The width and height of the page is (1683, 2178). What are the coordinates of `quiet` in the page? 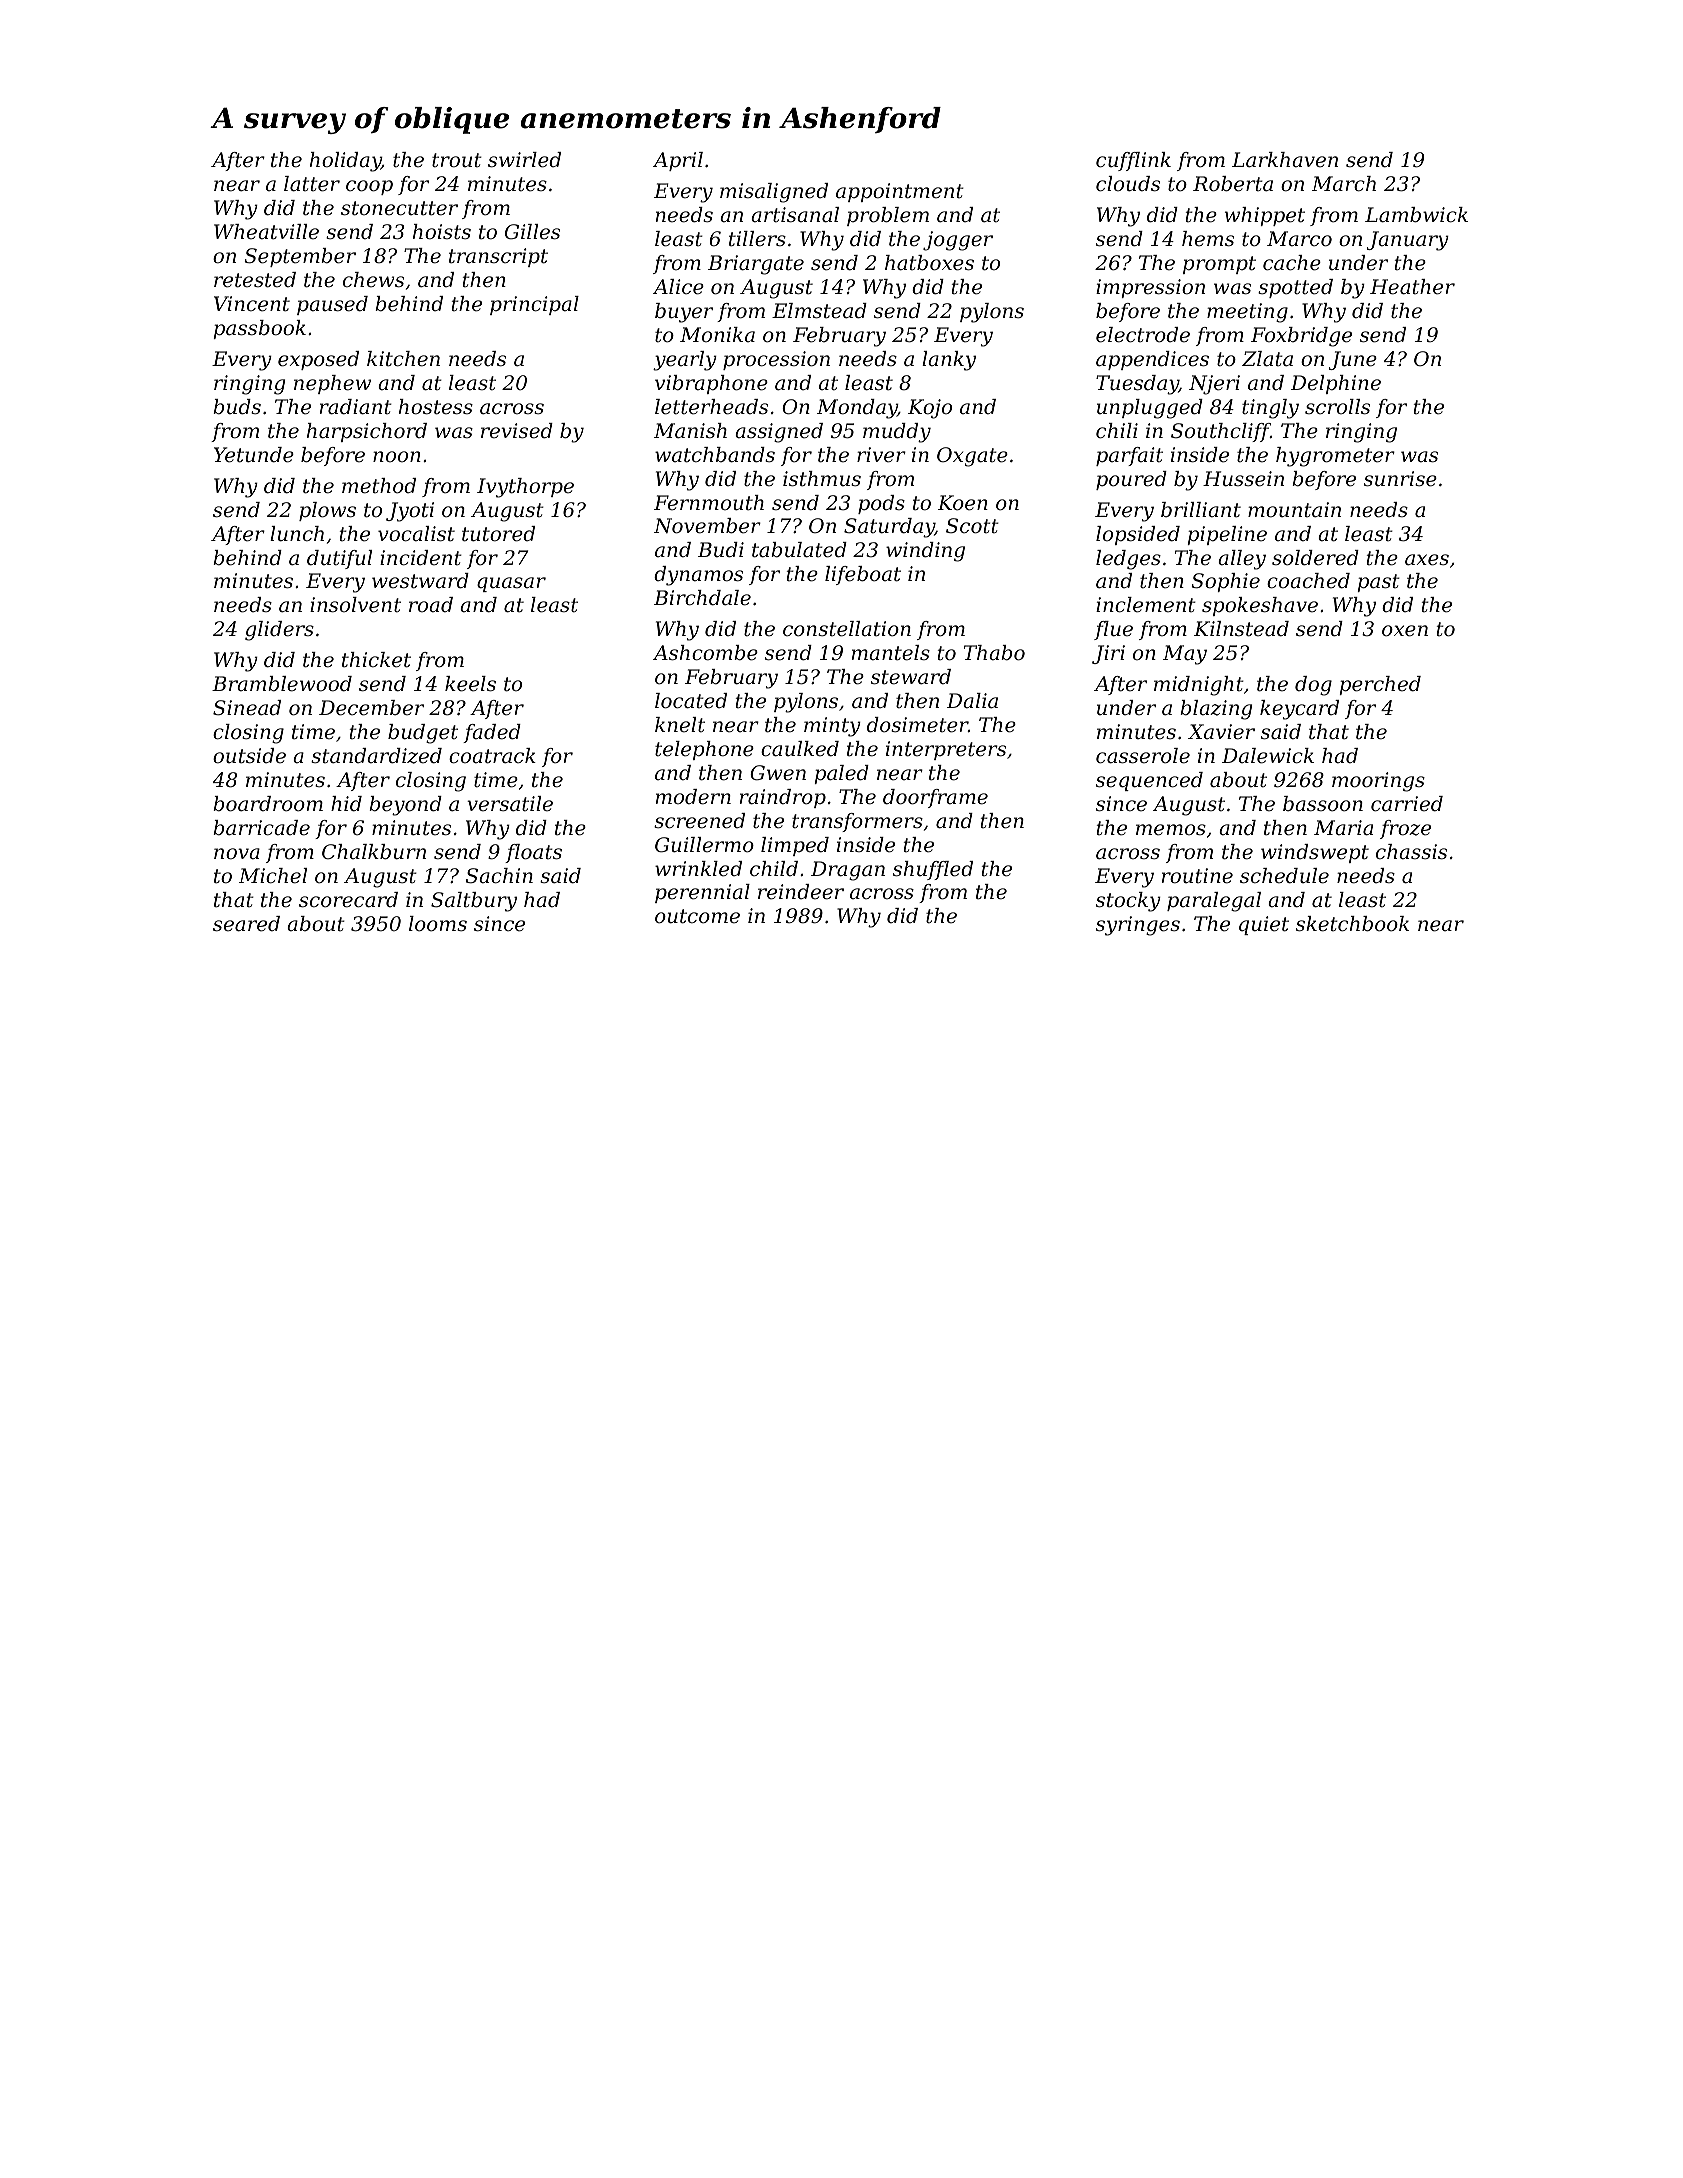 It's located at (1264, 925).
